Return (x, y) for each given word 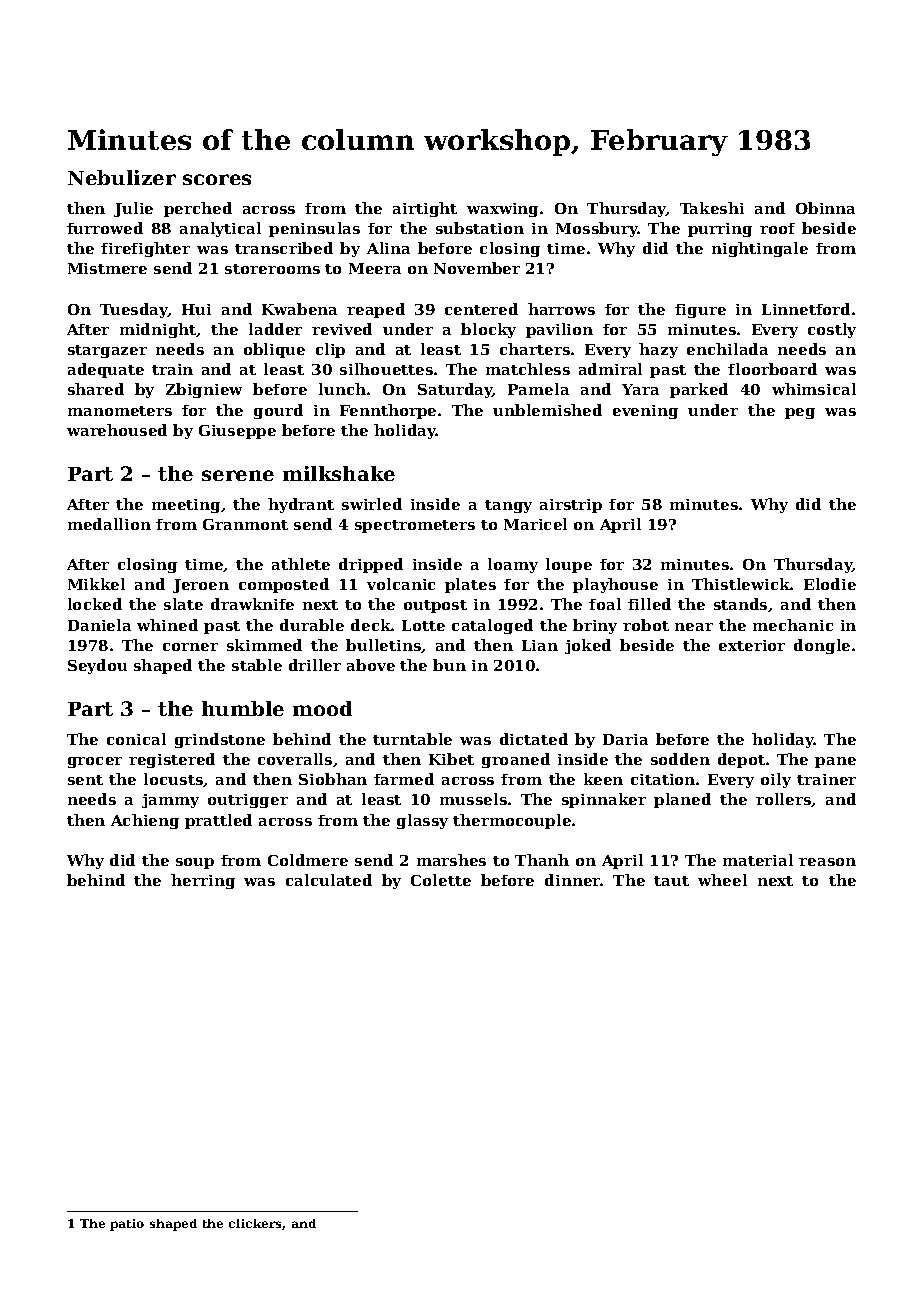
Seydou (97, 666)
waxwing (502, 210)
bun (449, 665)
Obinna (825, 208)
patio (127, 1225)
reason (827, 862)
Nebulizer (122, 177)
